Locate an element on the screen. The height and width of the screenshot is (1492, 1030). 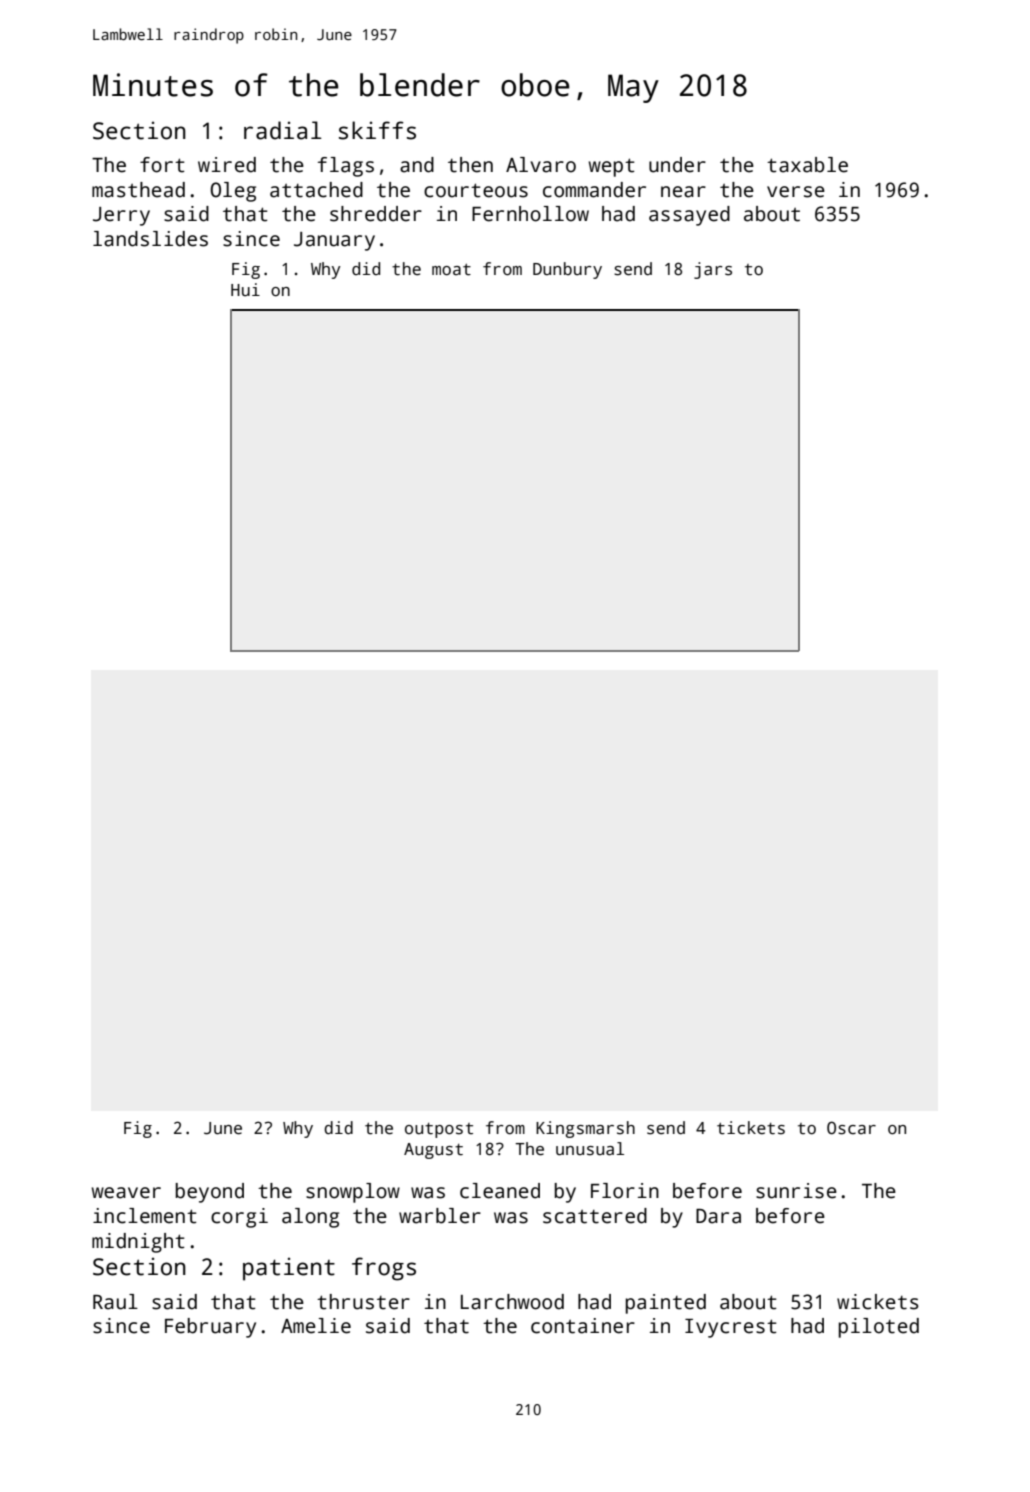
unusual is located at coordinates (590, 1149).
